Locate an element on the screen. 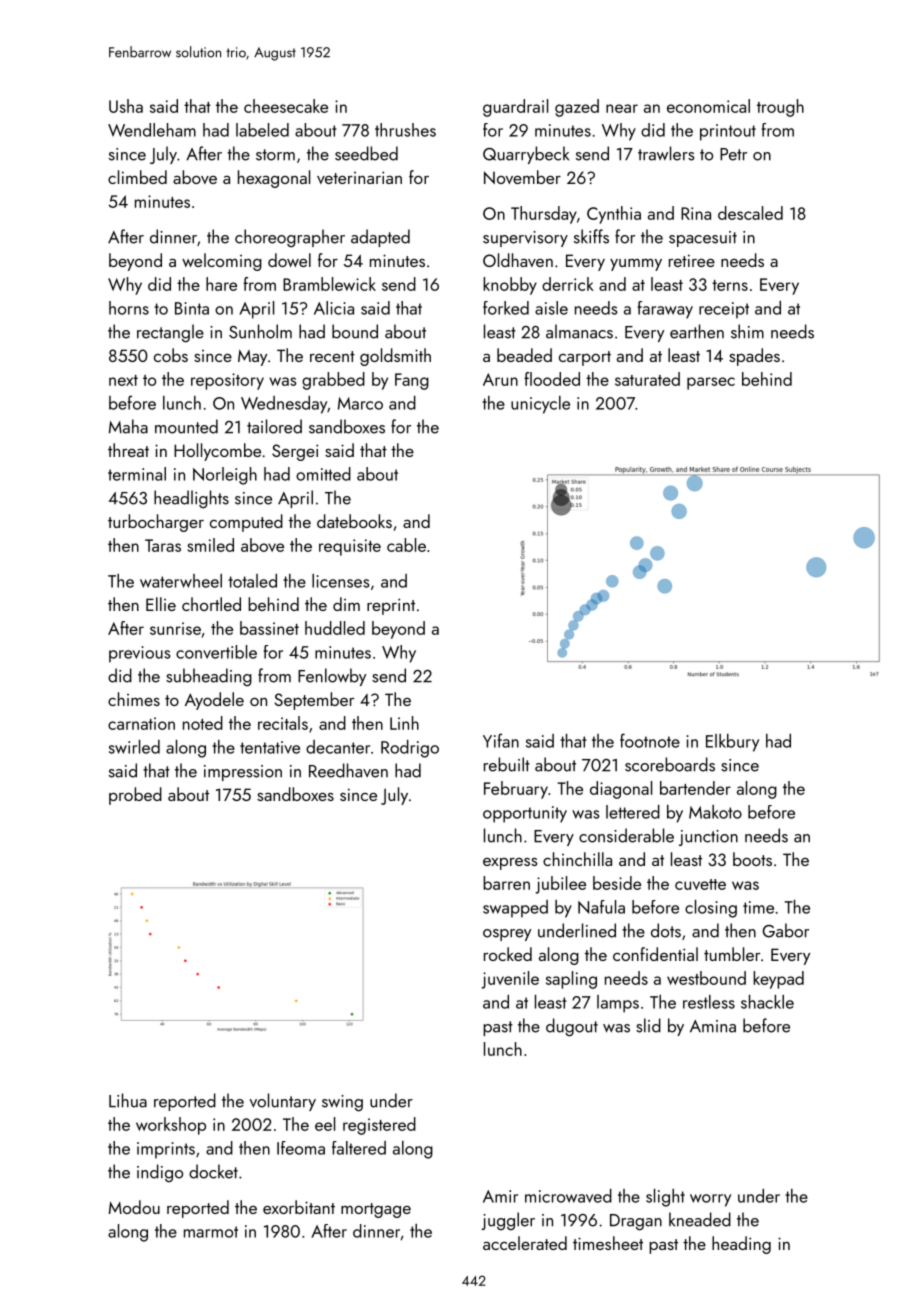 The width and height of the screenshot is (923, 1311). shim is located at coordinates (747, 331).
